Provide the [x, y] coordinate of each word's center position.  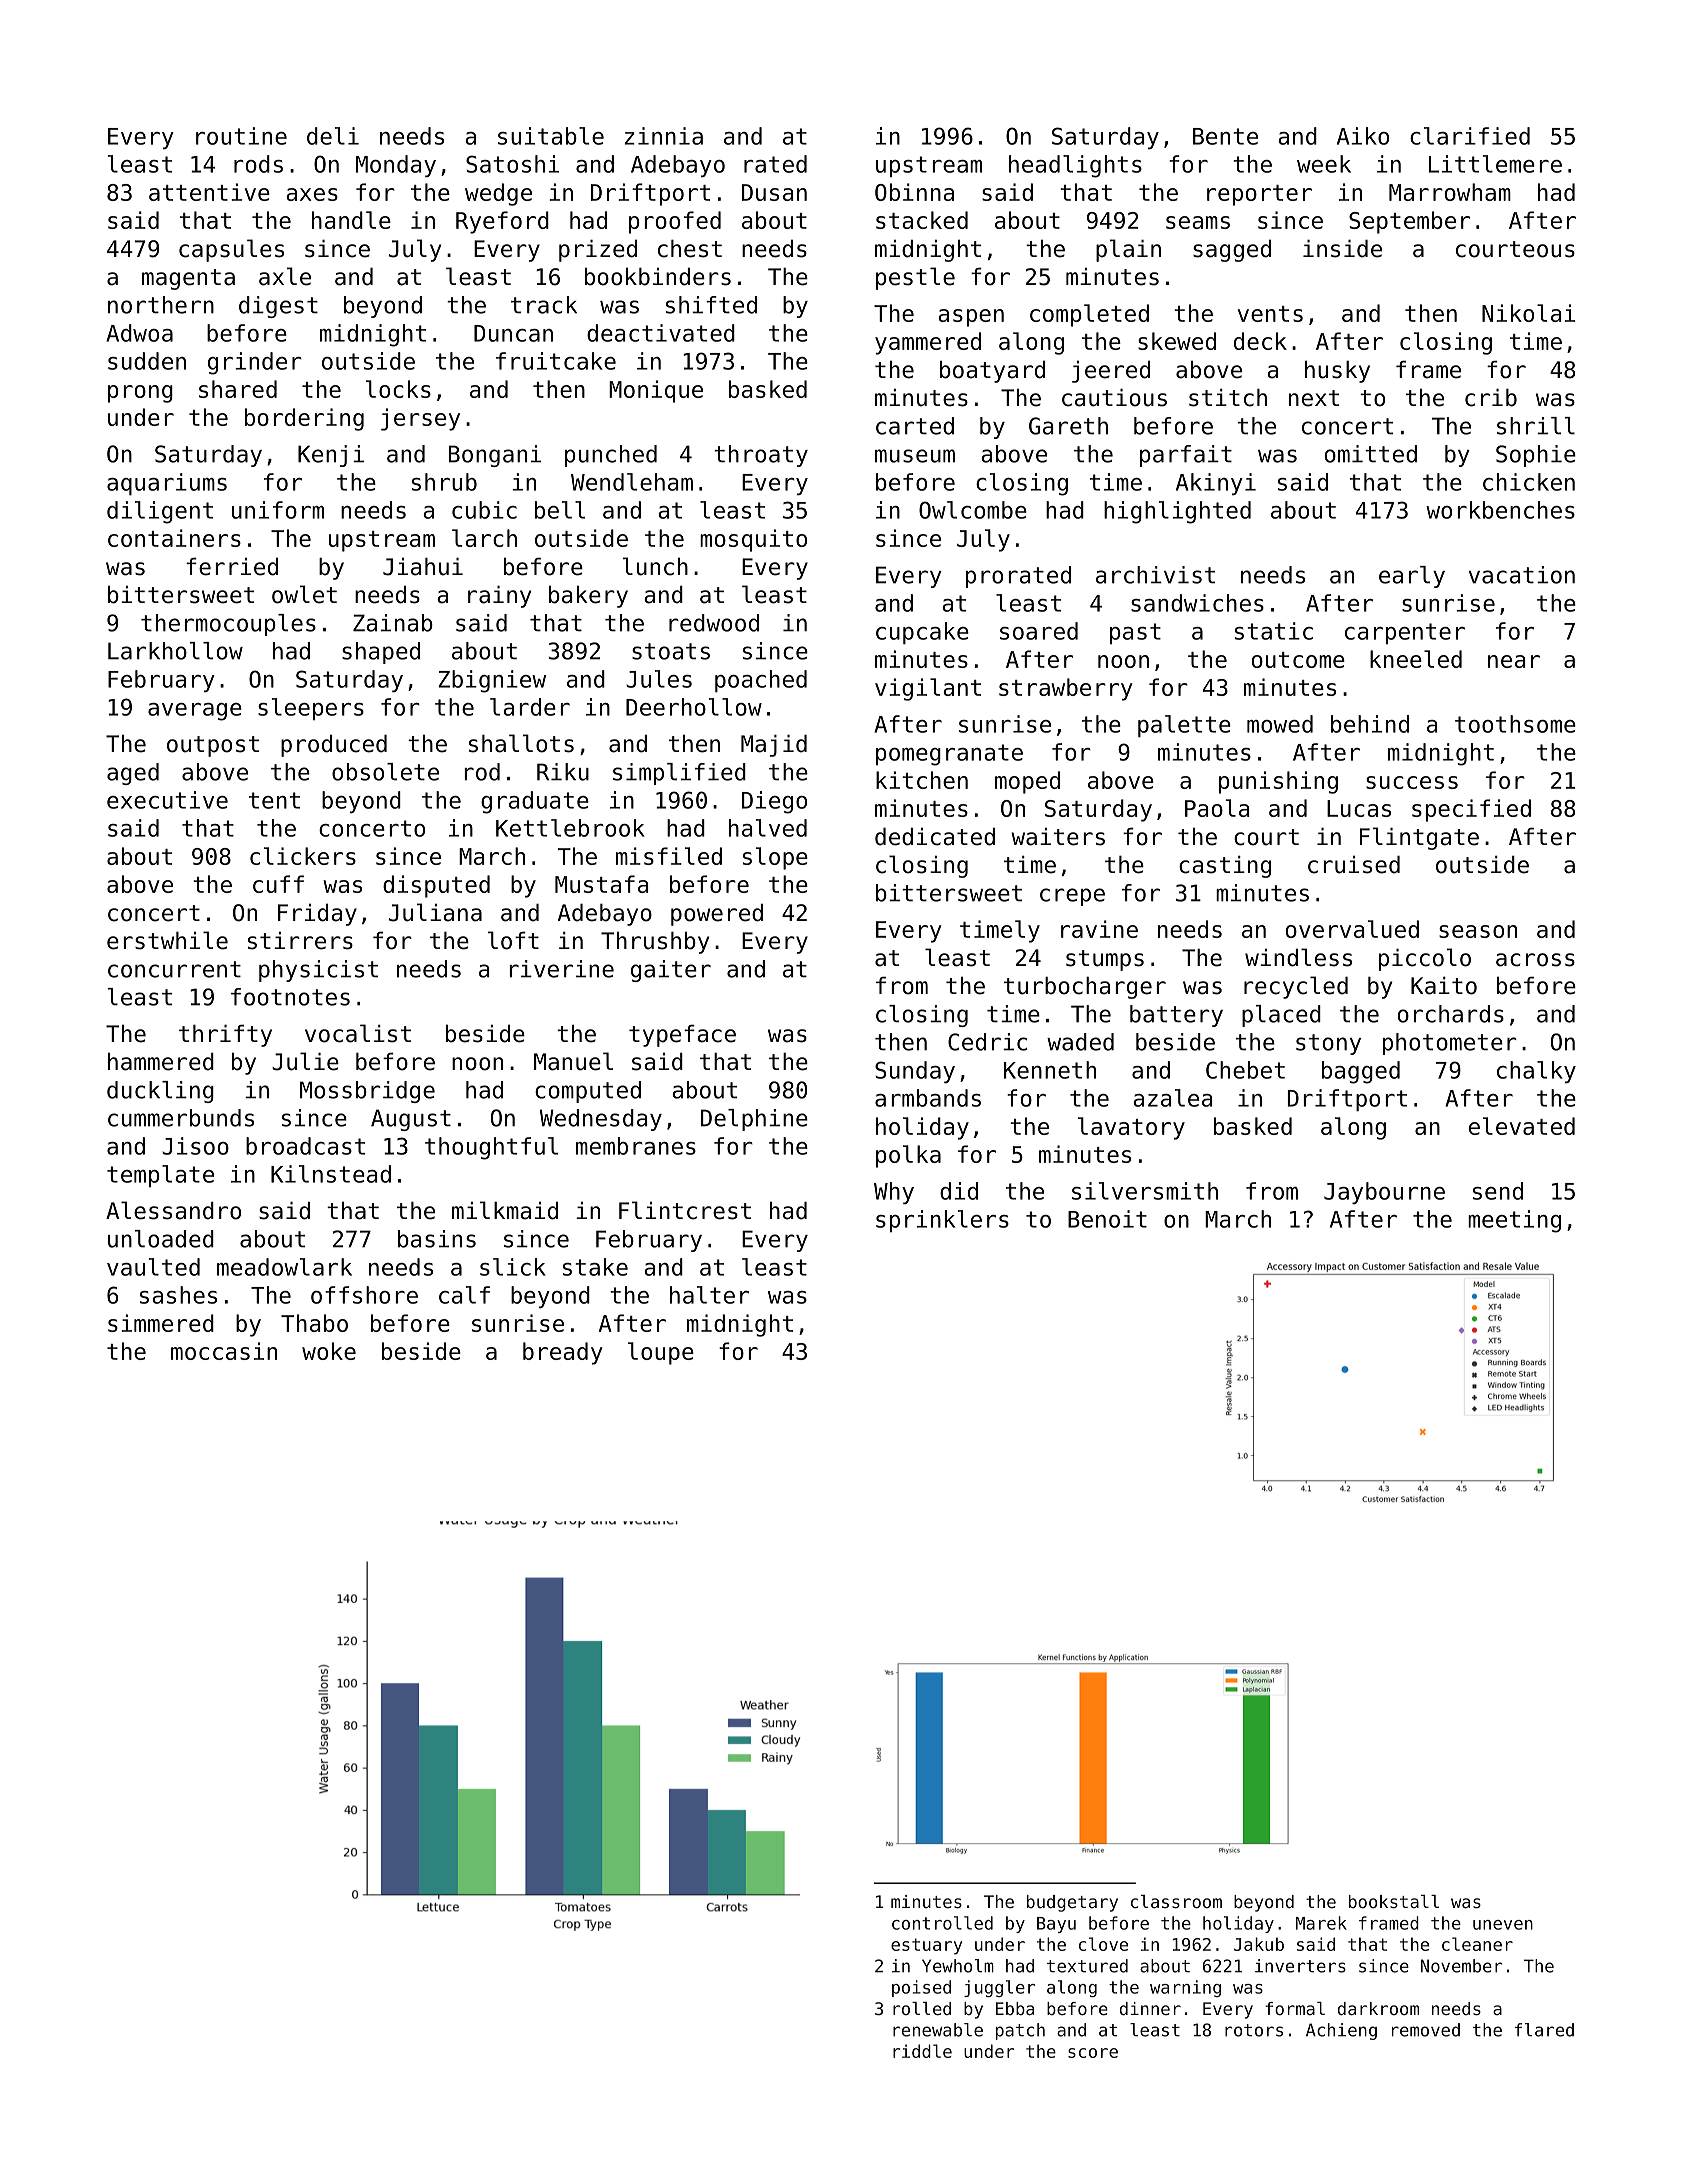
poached [761, 681]
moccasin [224, 1351]
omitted [1371, 454]
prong [140, 394]
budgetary [1072, 1903]
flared [1544, 2030]
